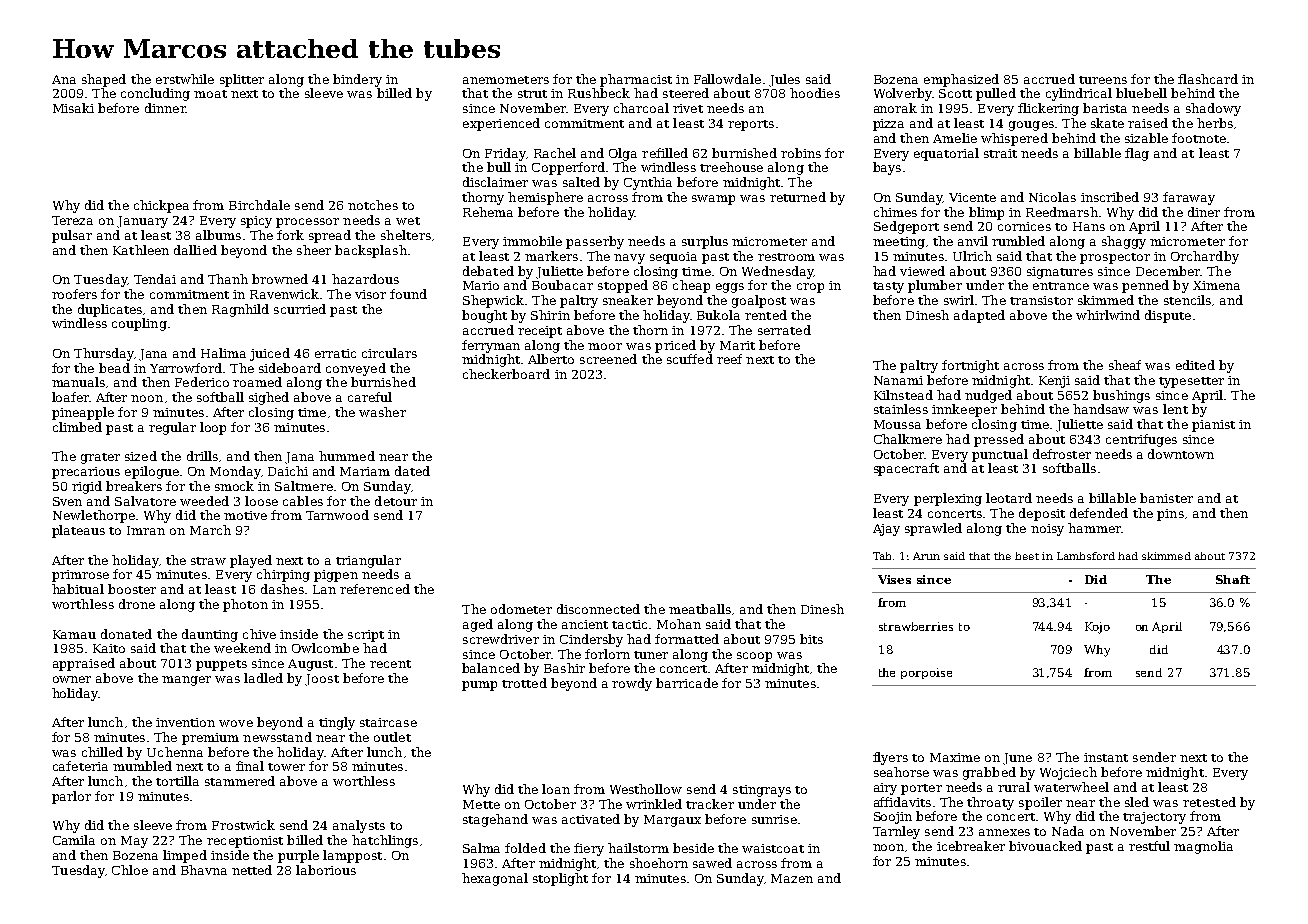 The height and width of the screenshot is (924, 1308). What do you see at coordinates (370, 397) in the screenshot?
I see `careful` at bounding box center [370, 397].
